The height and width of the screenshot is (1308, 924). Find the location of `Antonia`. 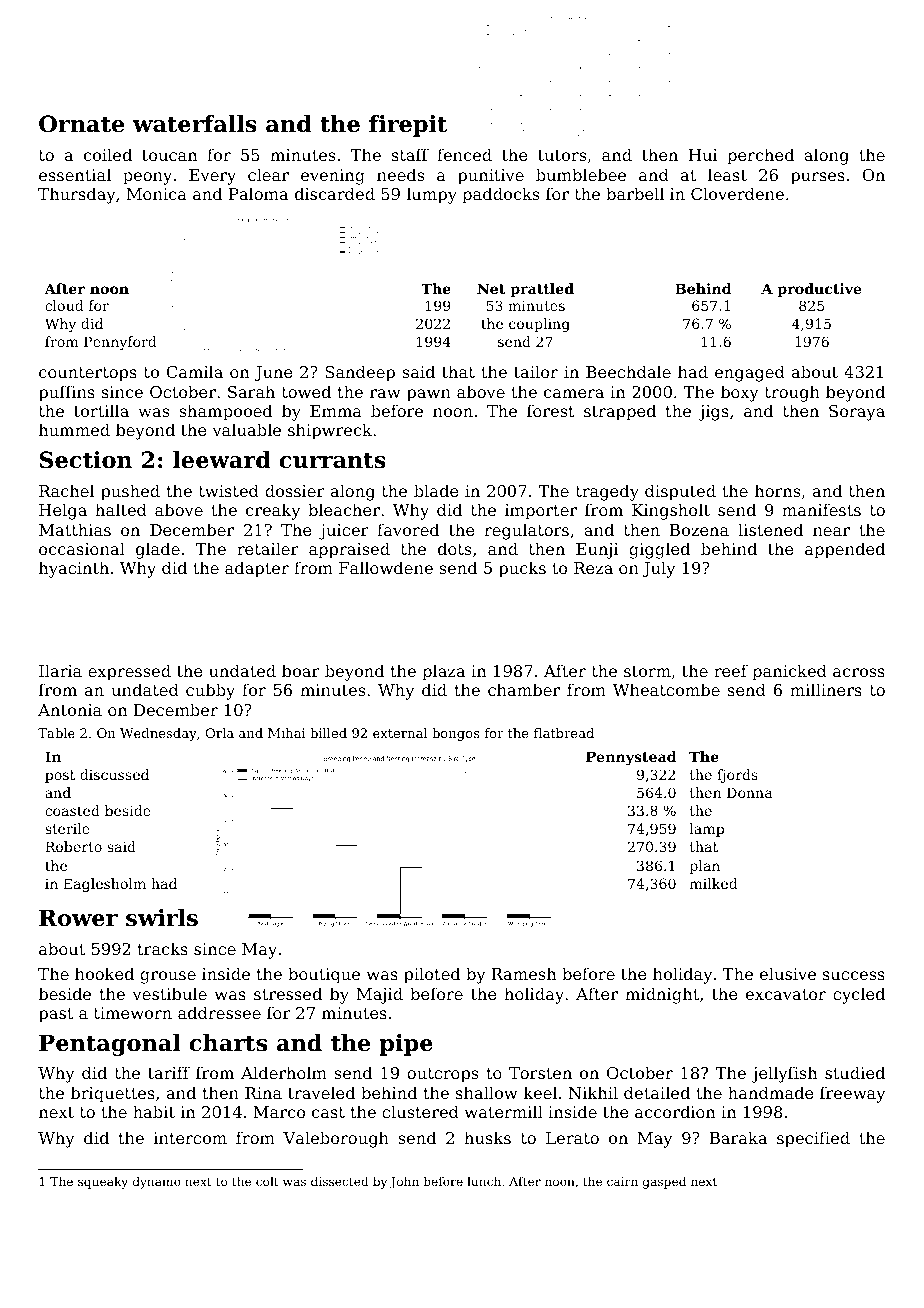

Antonia is located at coordinates (70, 710).
